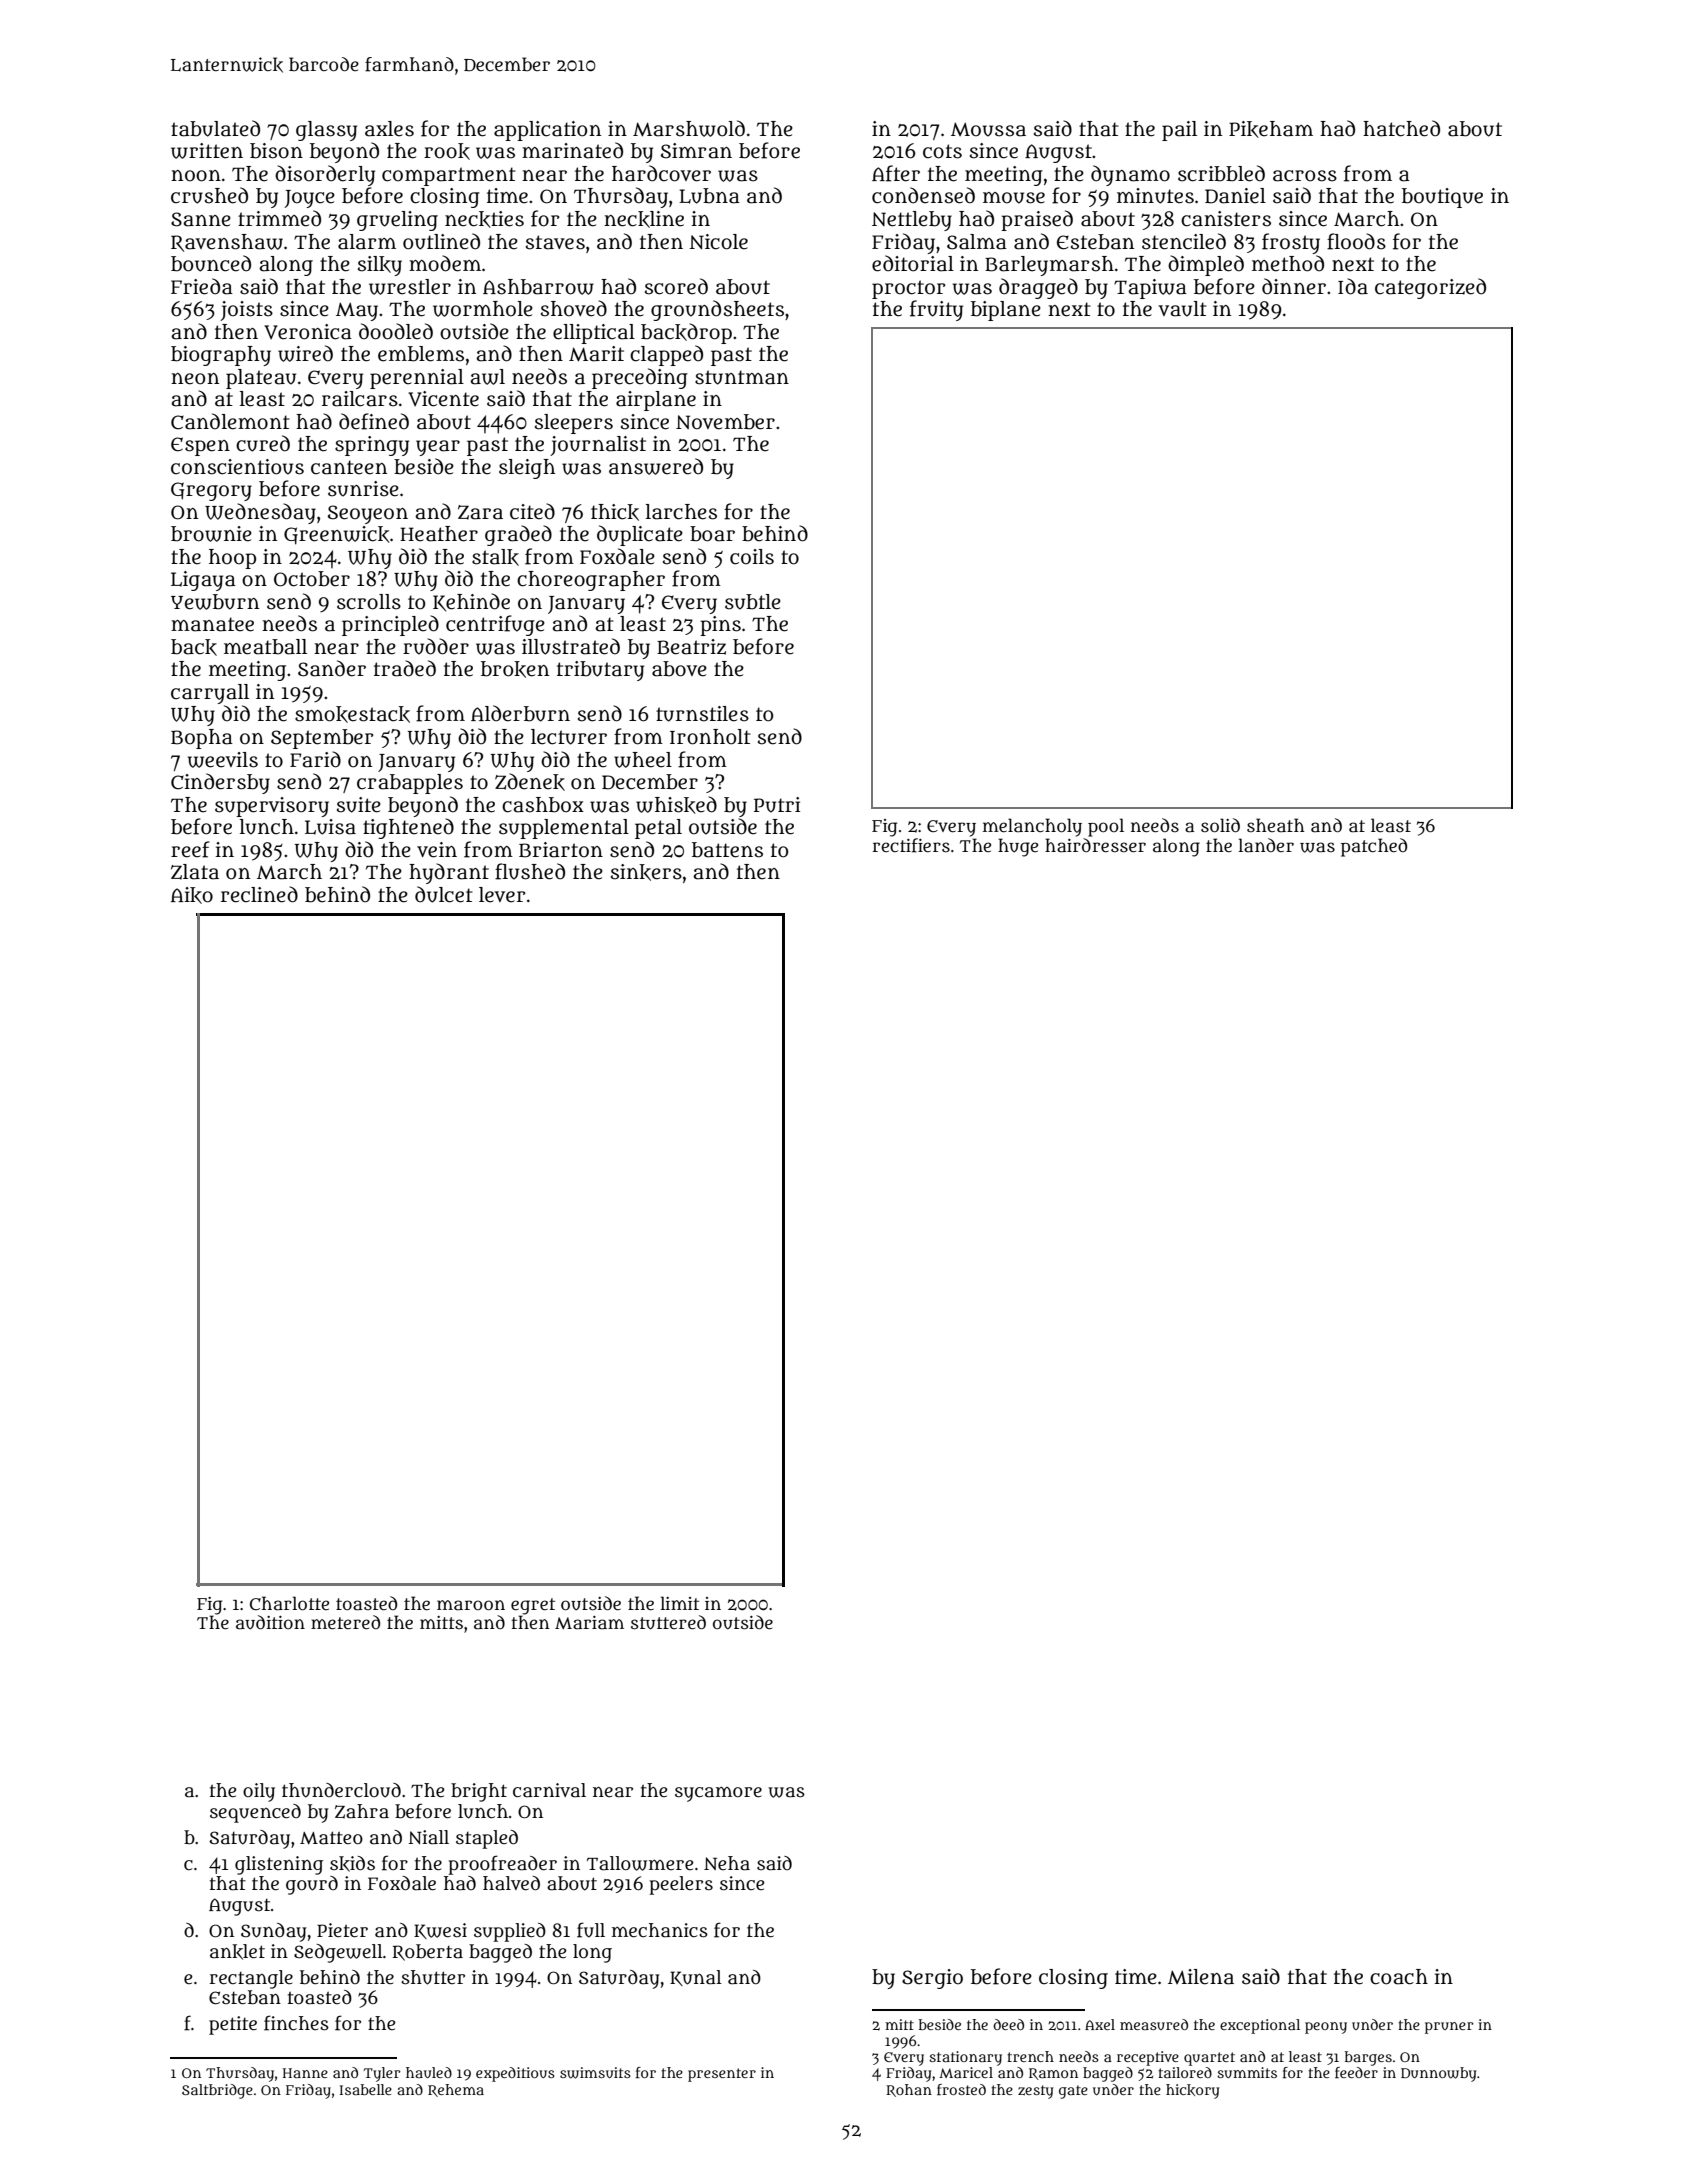  I want to click on editorial, so click(913, 263).
